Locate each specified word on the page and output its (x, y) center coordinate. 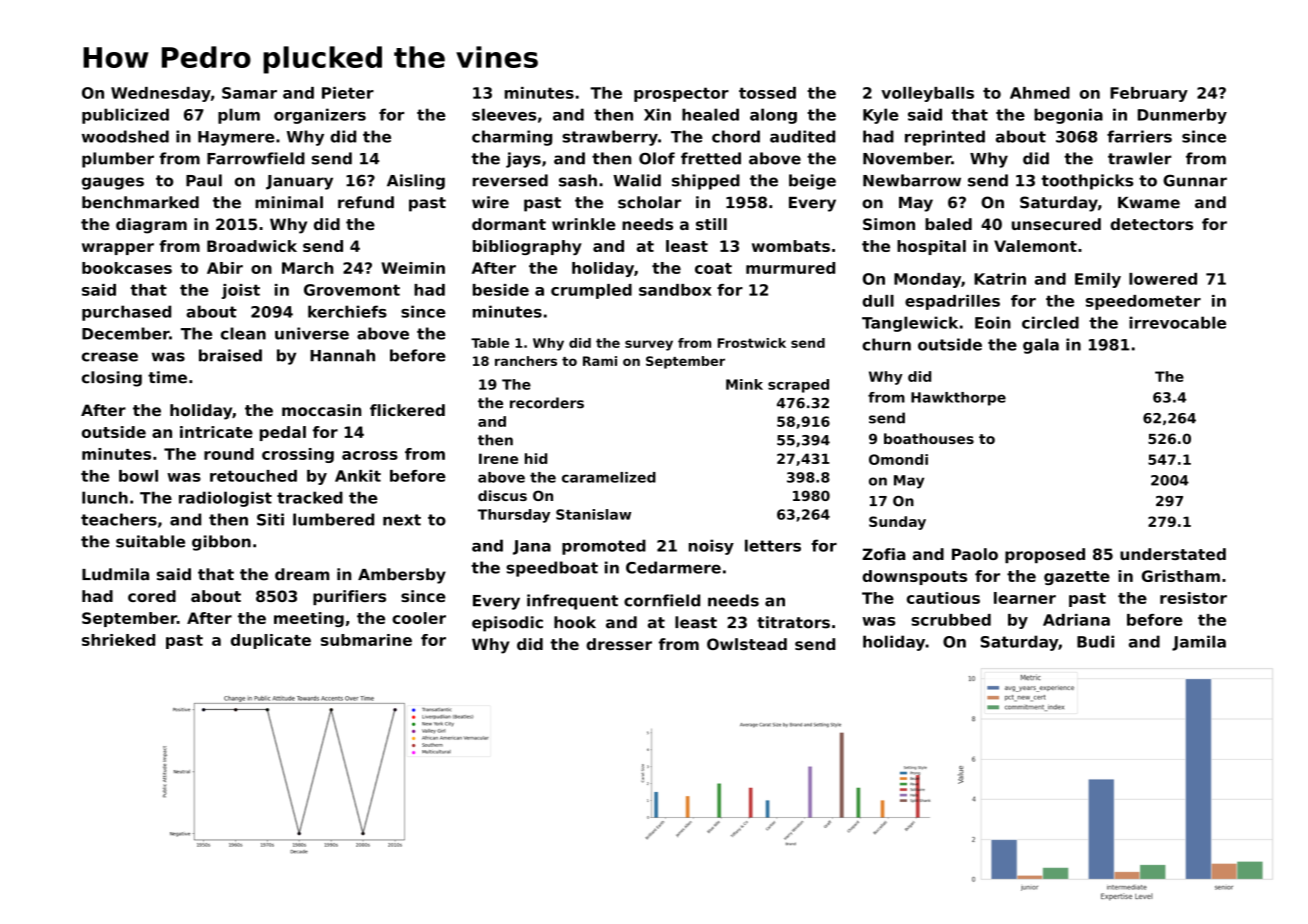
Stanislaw (593, 514)
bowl (138, 476)
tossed (767, 93)
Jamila (1199, 643)
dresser (619, 644)
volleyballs (927, 94)
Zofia (884, 554)
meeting (309, 619)
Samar (249, 93)
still (711, 224)
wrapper (118, 249)
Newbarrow (912, 180)
